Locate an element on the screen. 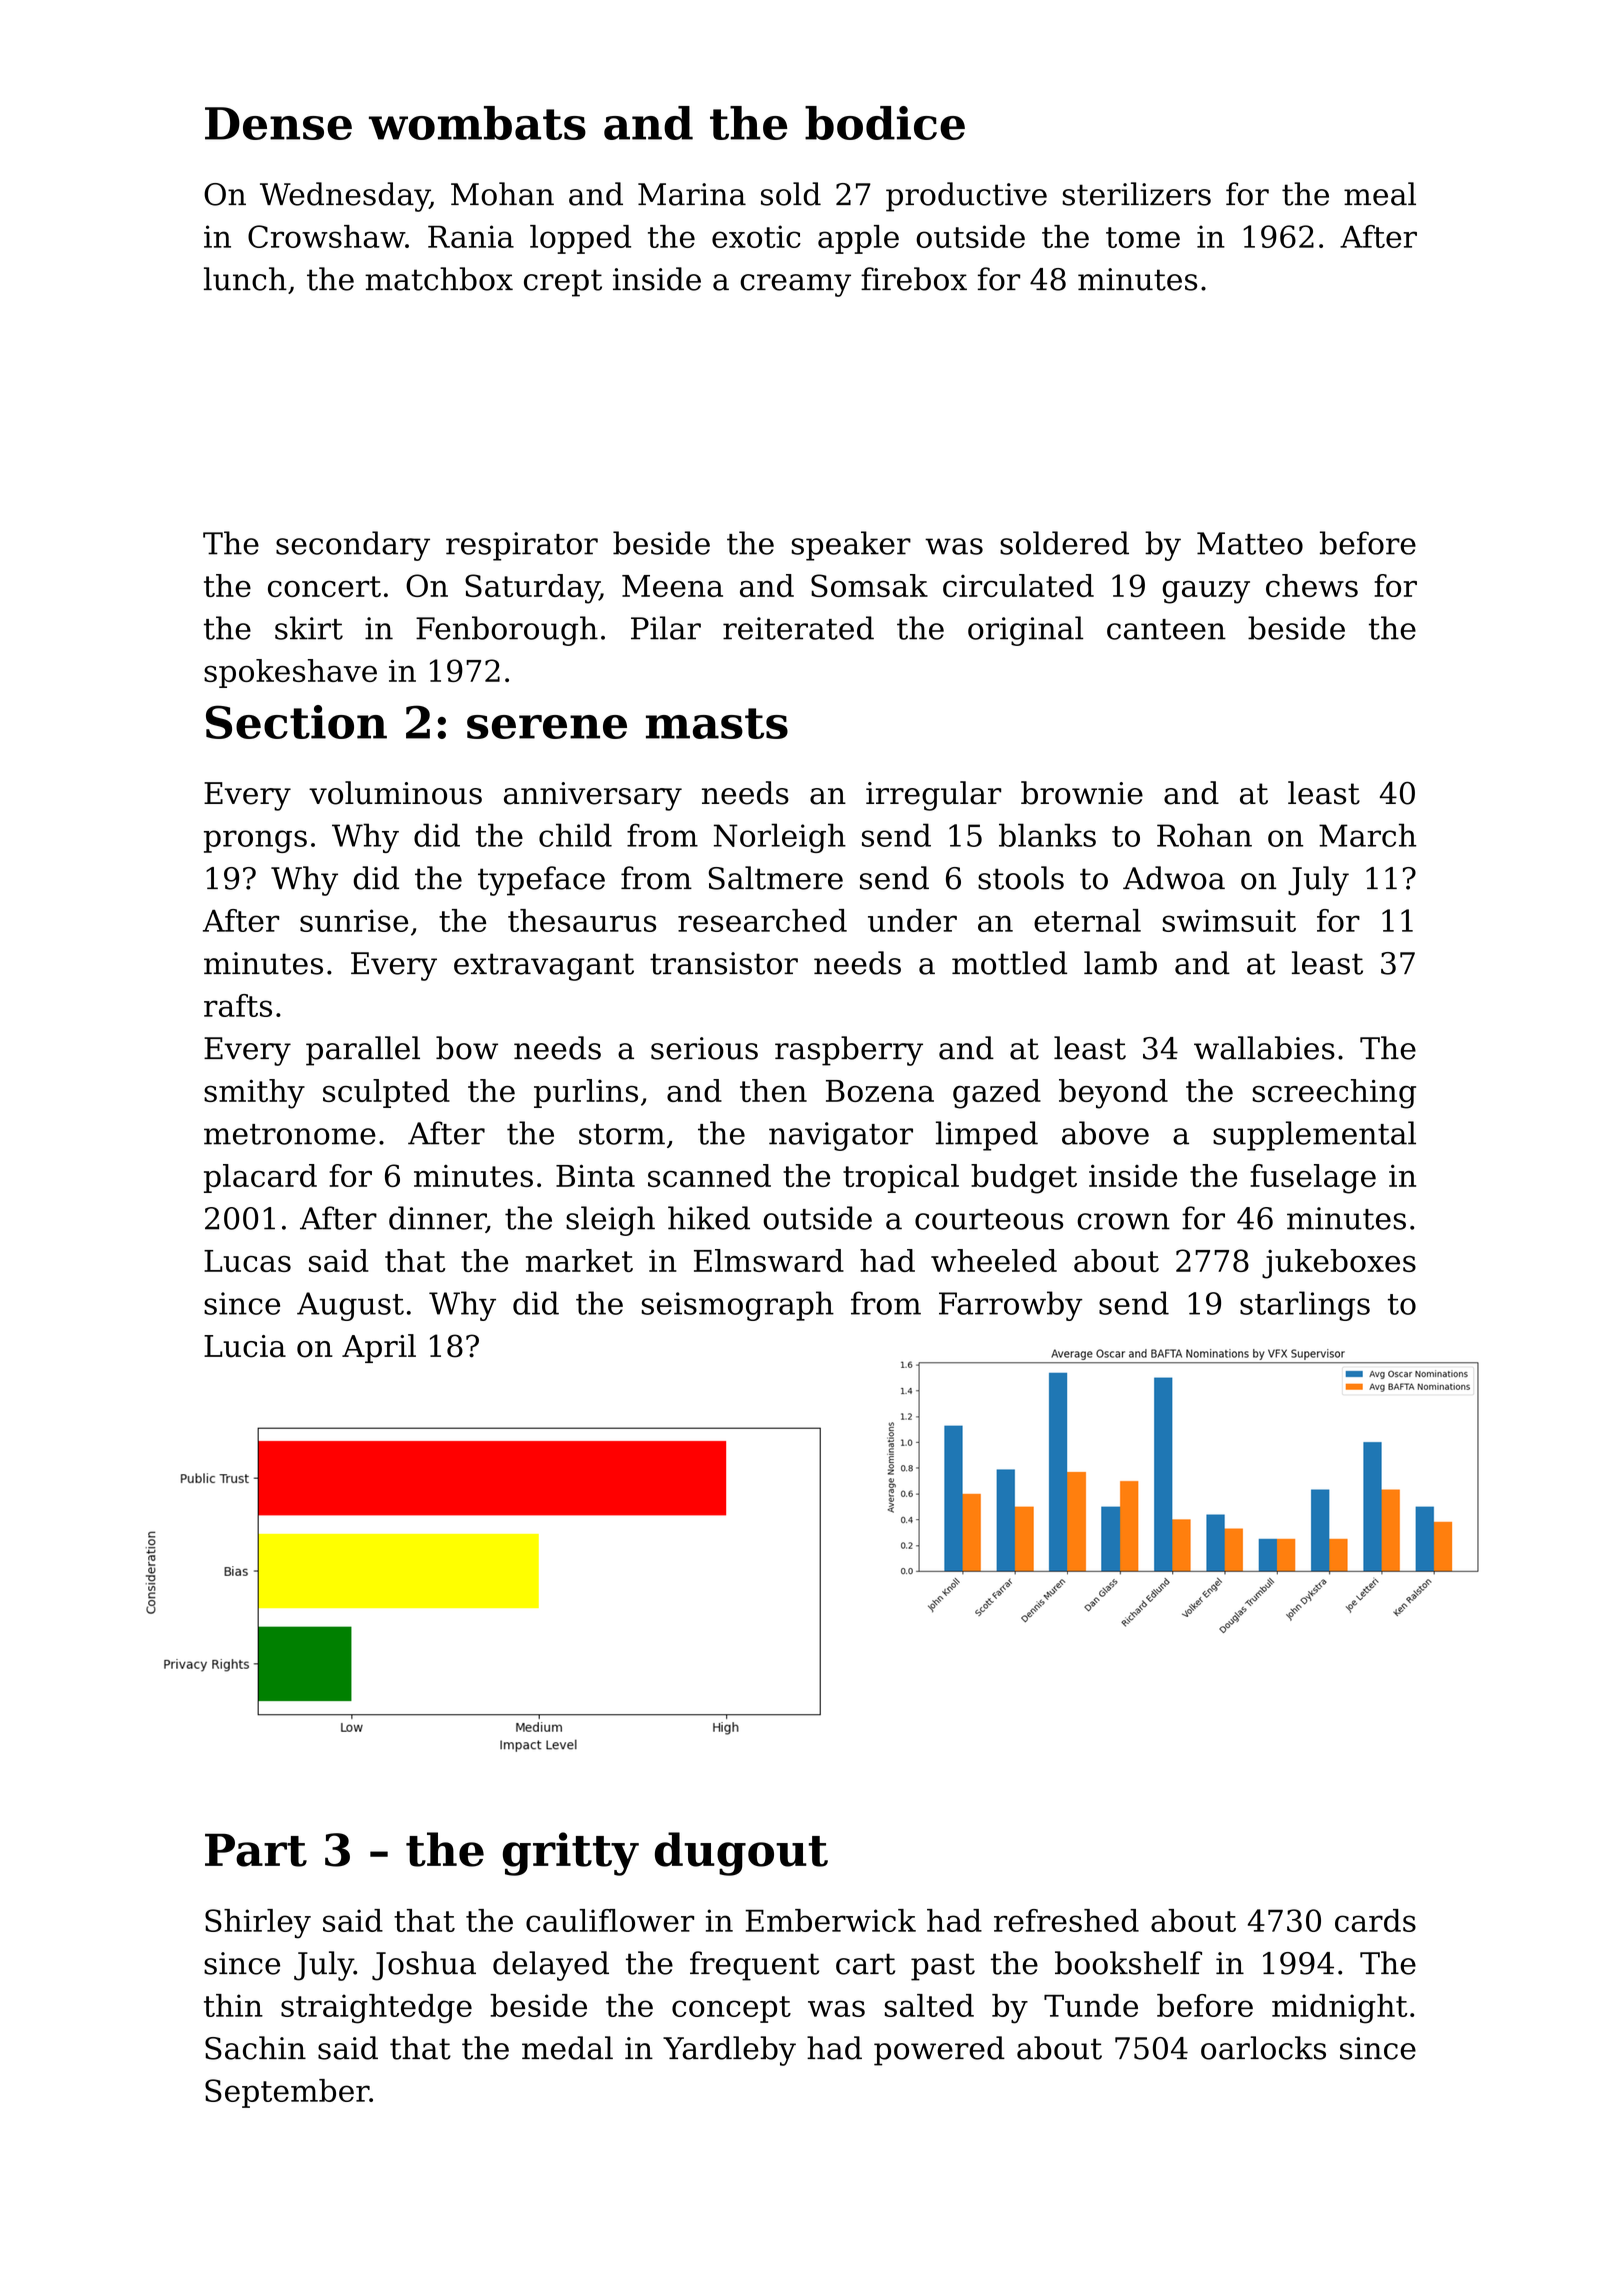 This screenshot has width=1620, height=2292. typeface is located at coordinates (541, 881).
